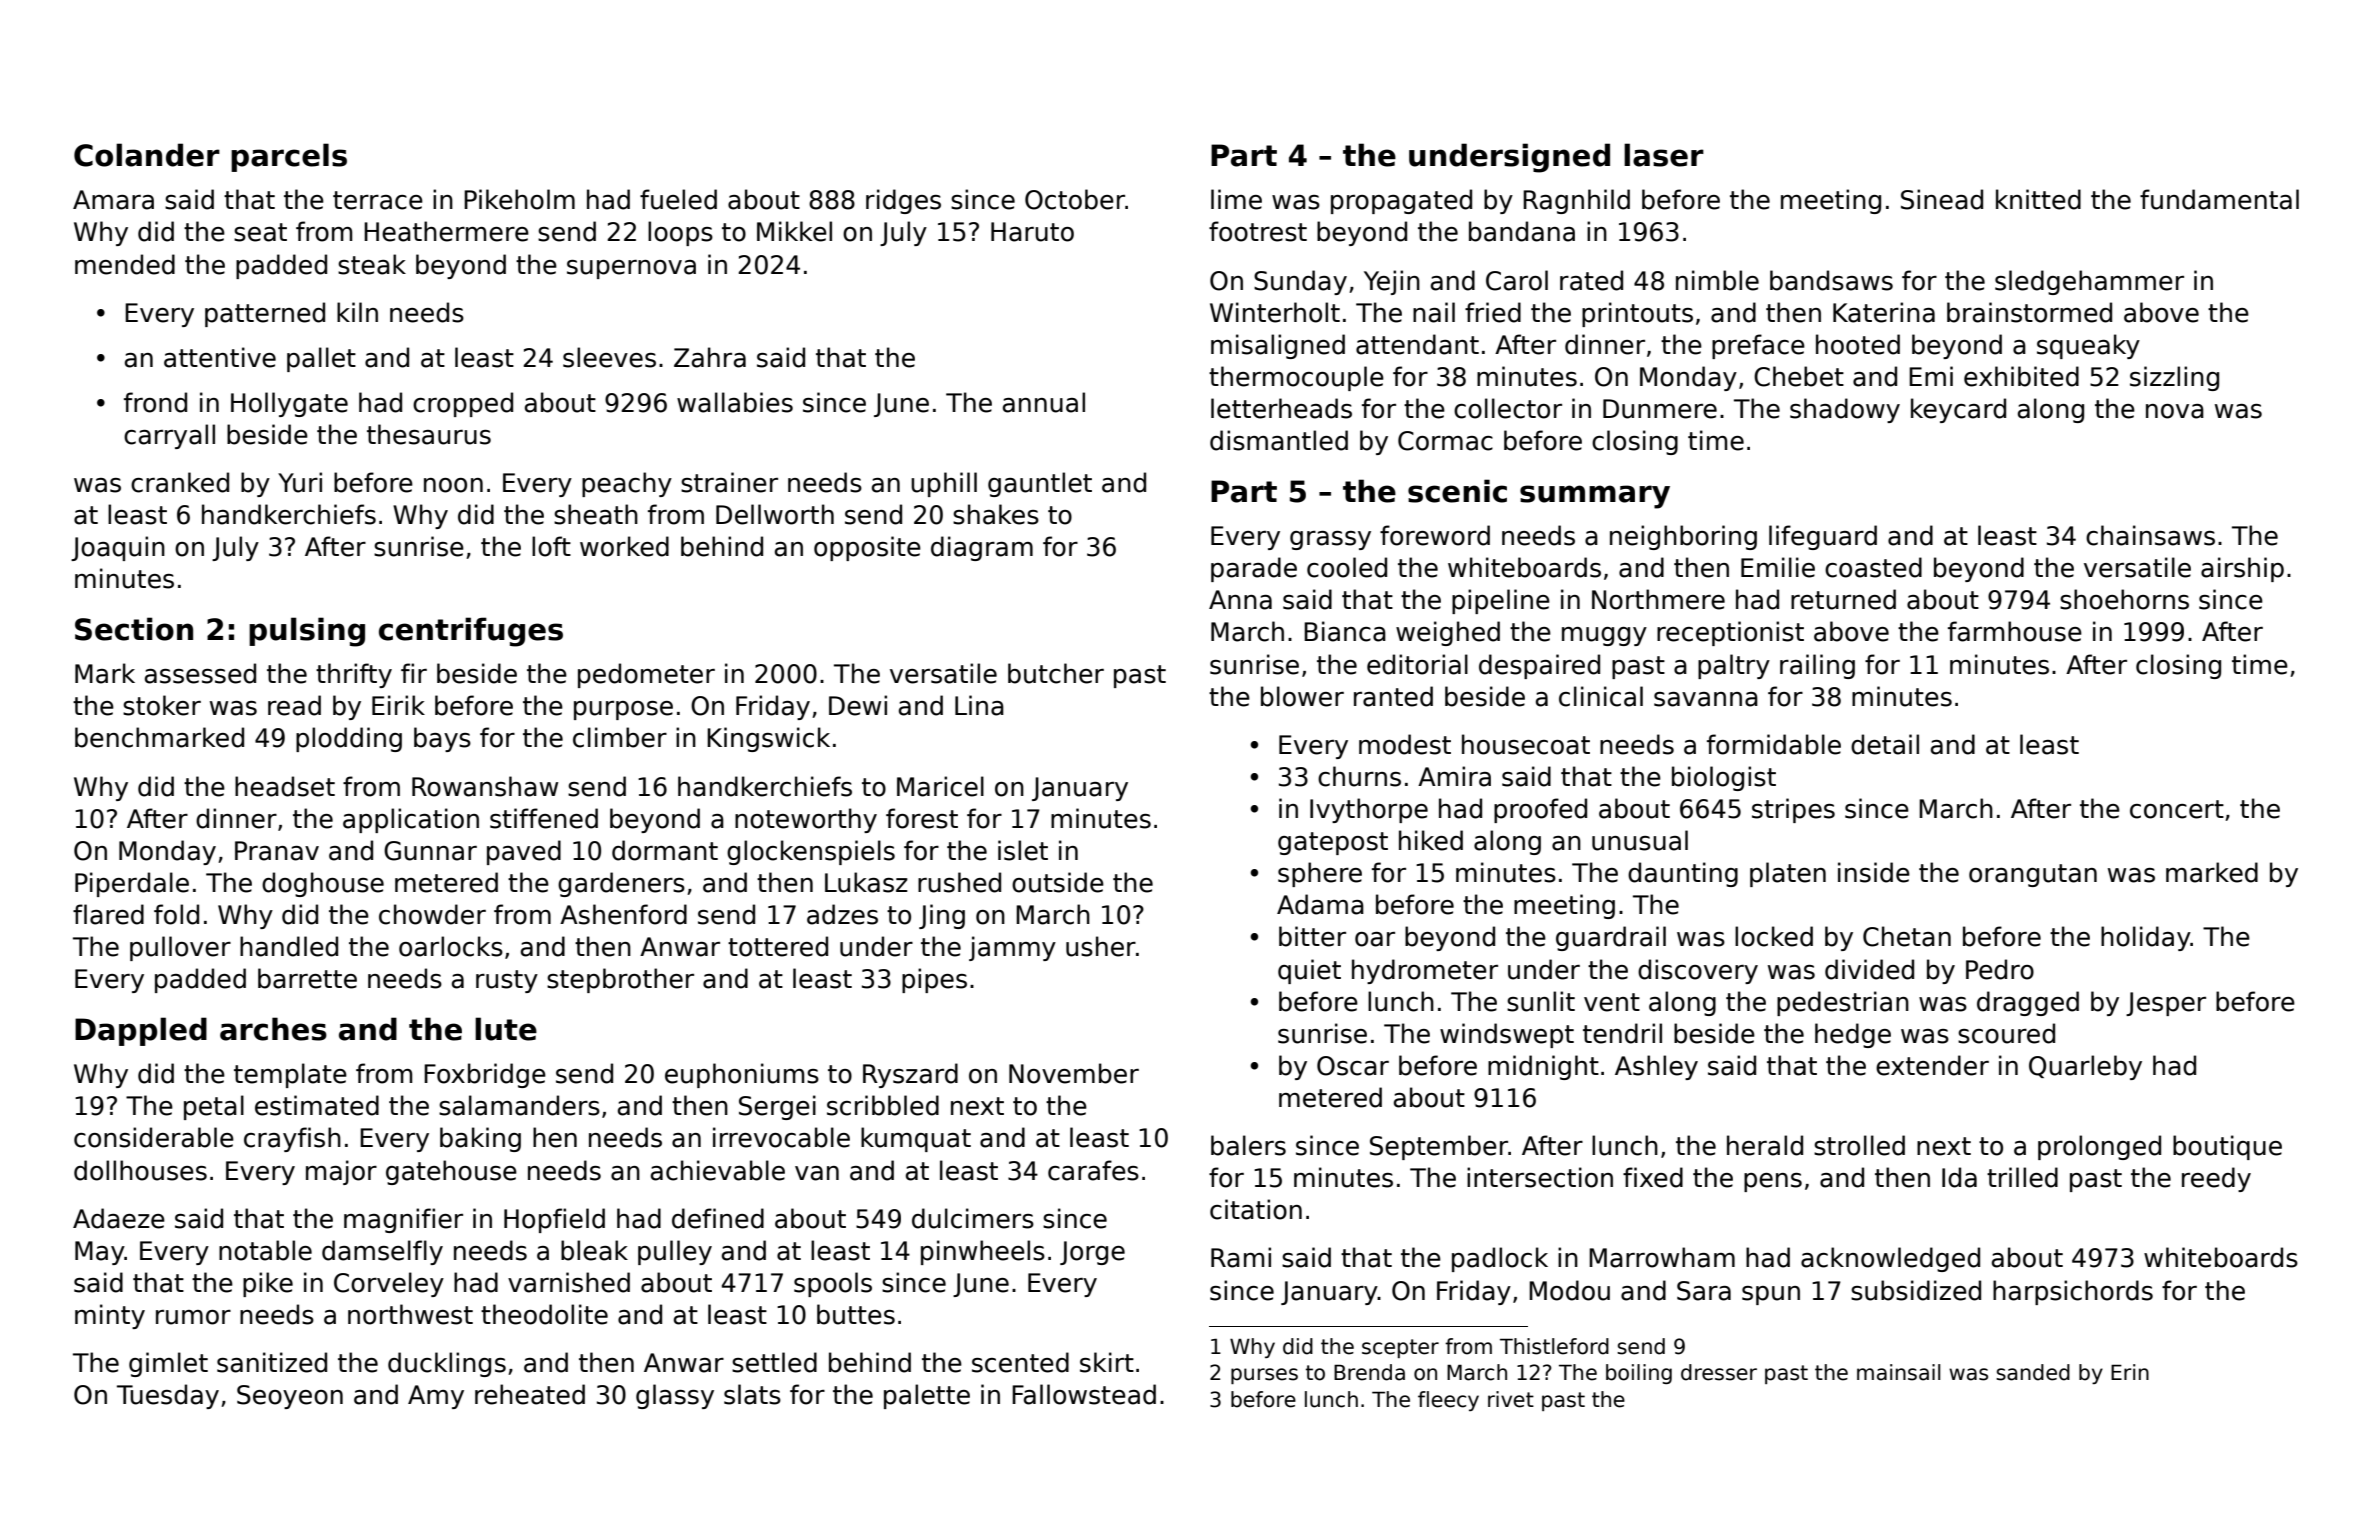 Image resolution: width=2380 pixels, height=1540 pixels. I want to click on parcels, so click(289, 157).
